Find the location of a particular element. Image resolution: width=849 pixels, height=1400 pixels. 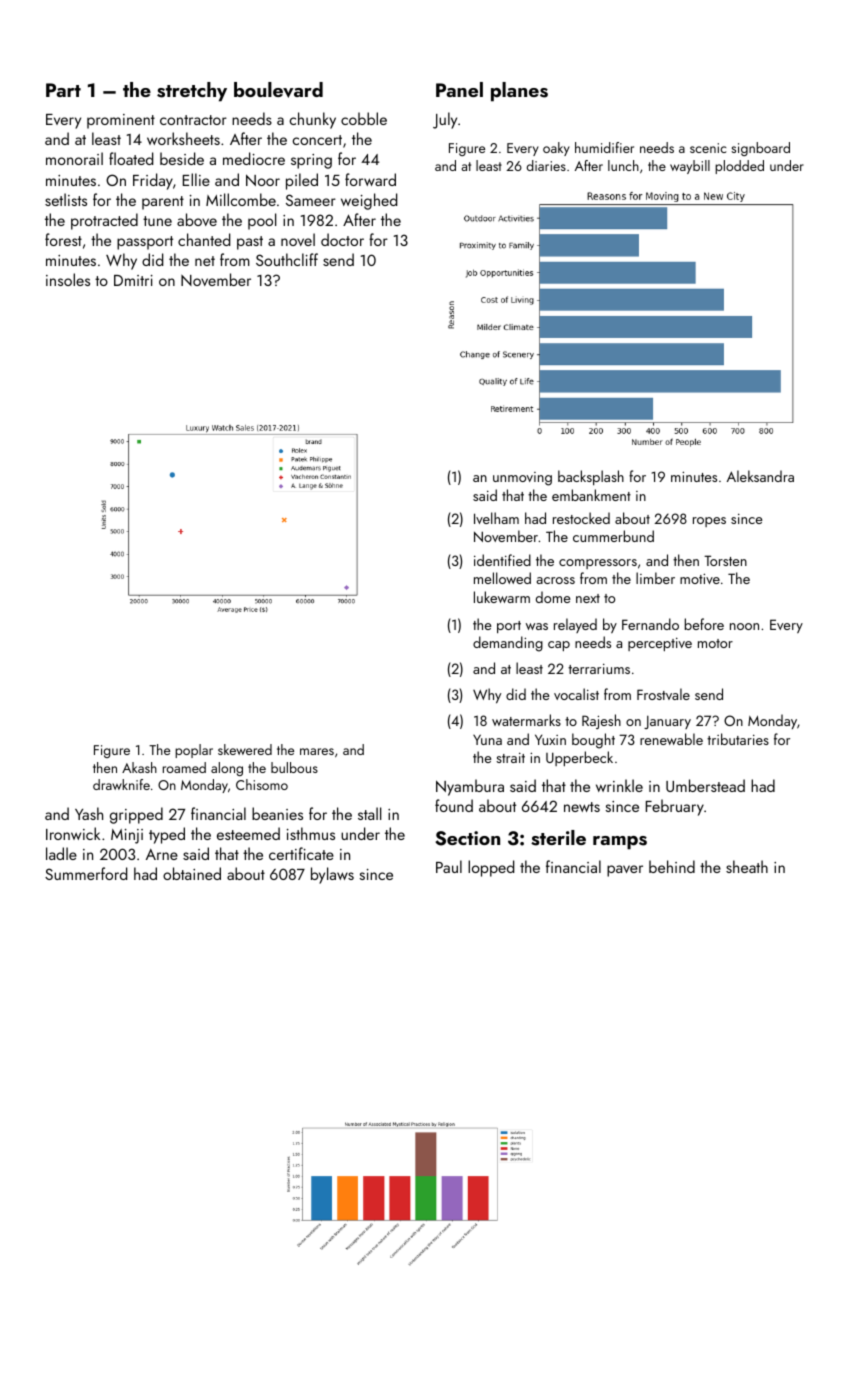

Panel is located at coordinates (459, 89).
